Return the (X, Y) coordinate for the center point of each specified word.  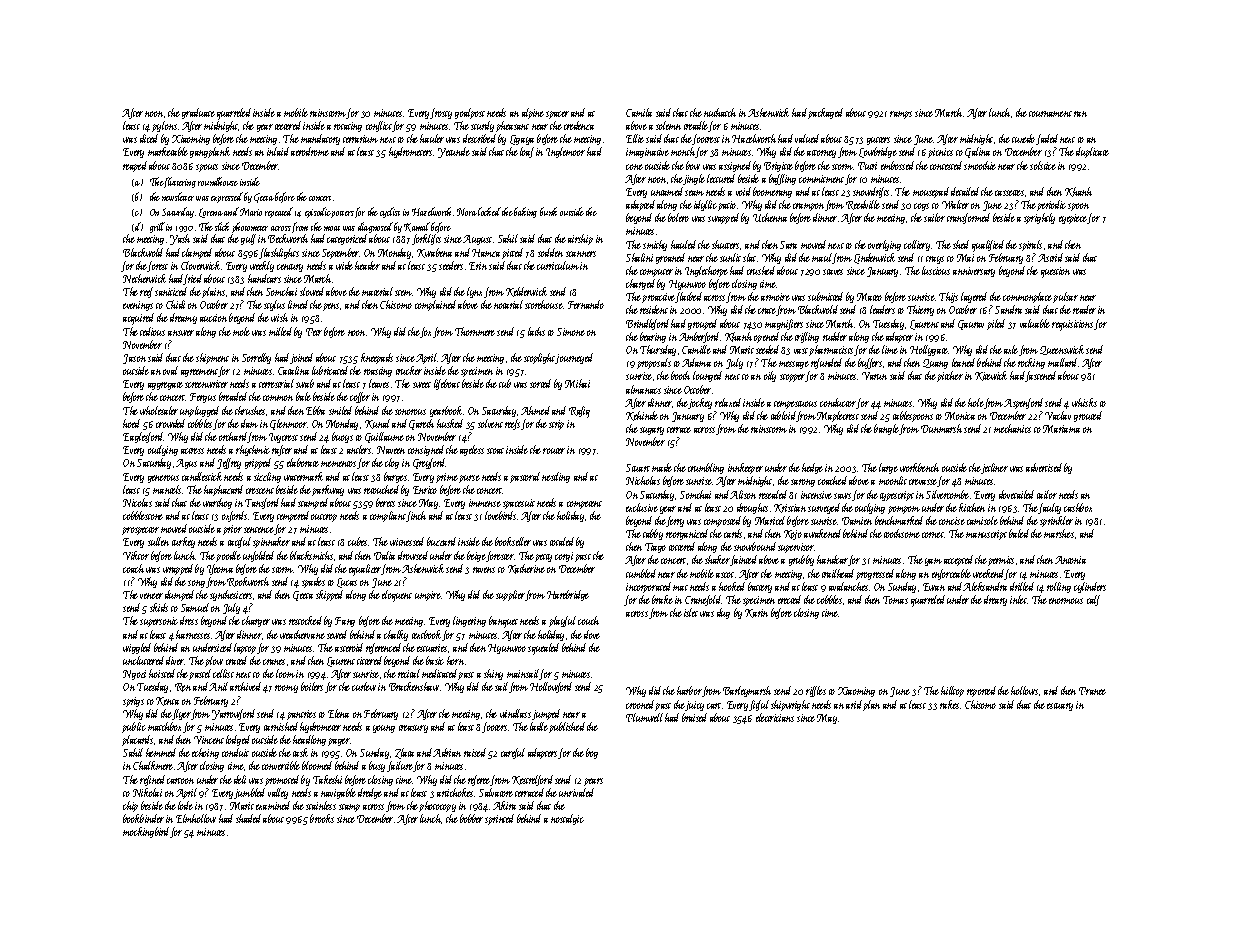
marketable (168, 151)
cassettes (1009, 193)
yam (933, 562)
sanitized (171, 291)
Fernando (586, 304)
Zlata (404, 753)
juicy (694, 706)
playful (562, 621)
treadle (696, 126)
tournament (1050, 114)
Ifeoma (220, 569)
